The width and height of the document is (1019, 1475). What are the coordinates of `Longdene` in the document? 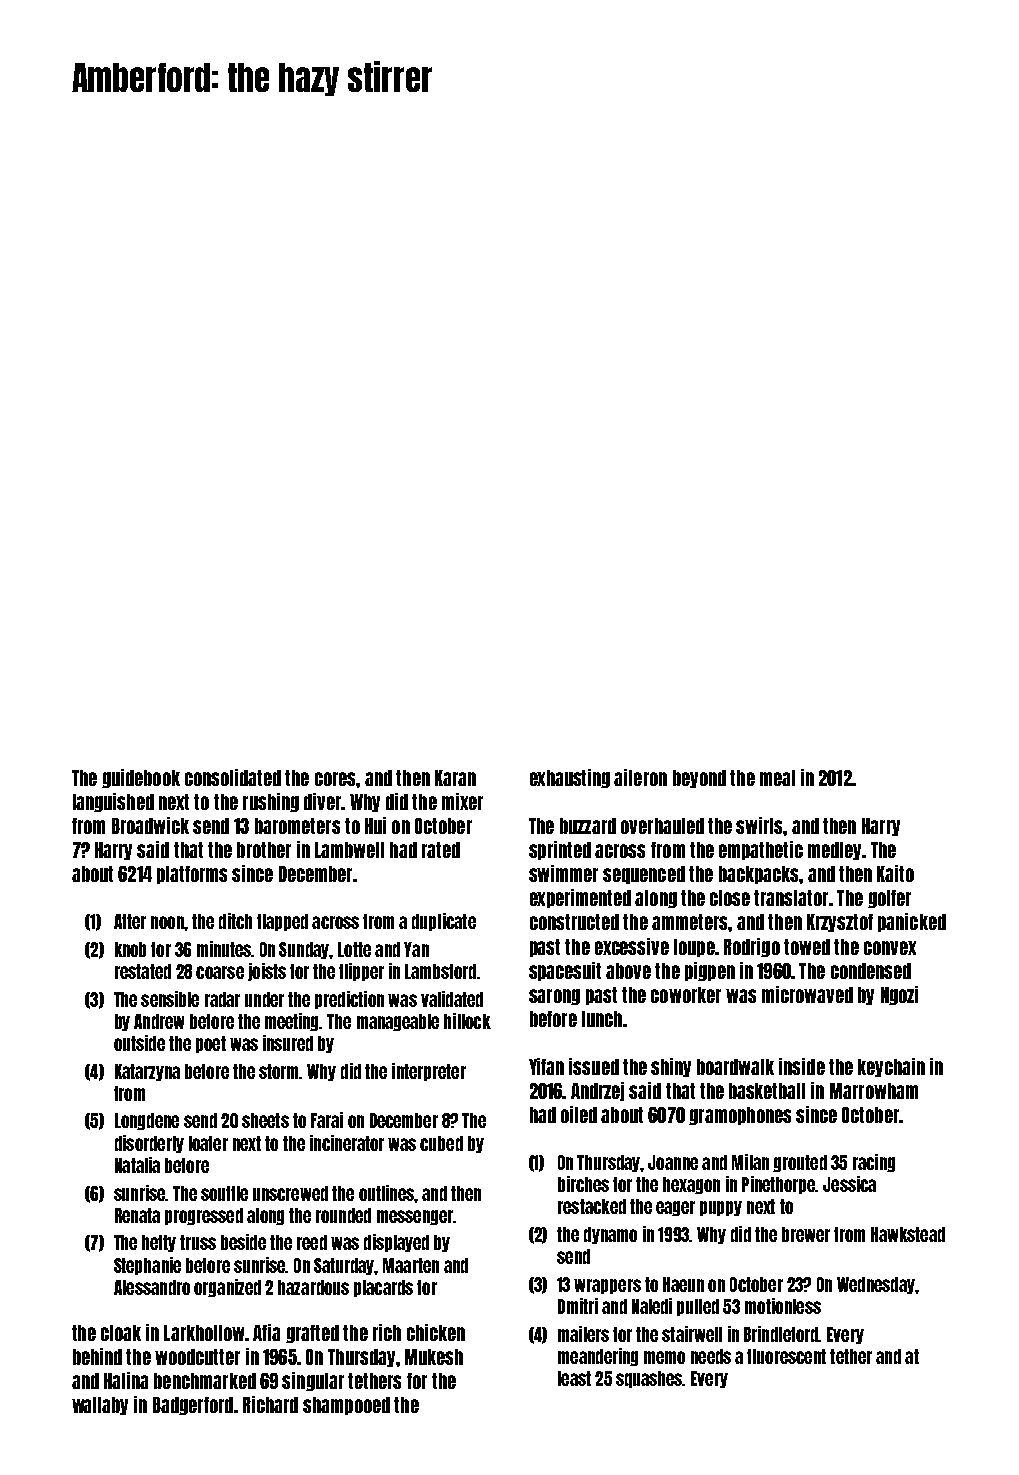 It's located at (147, 1121).
